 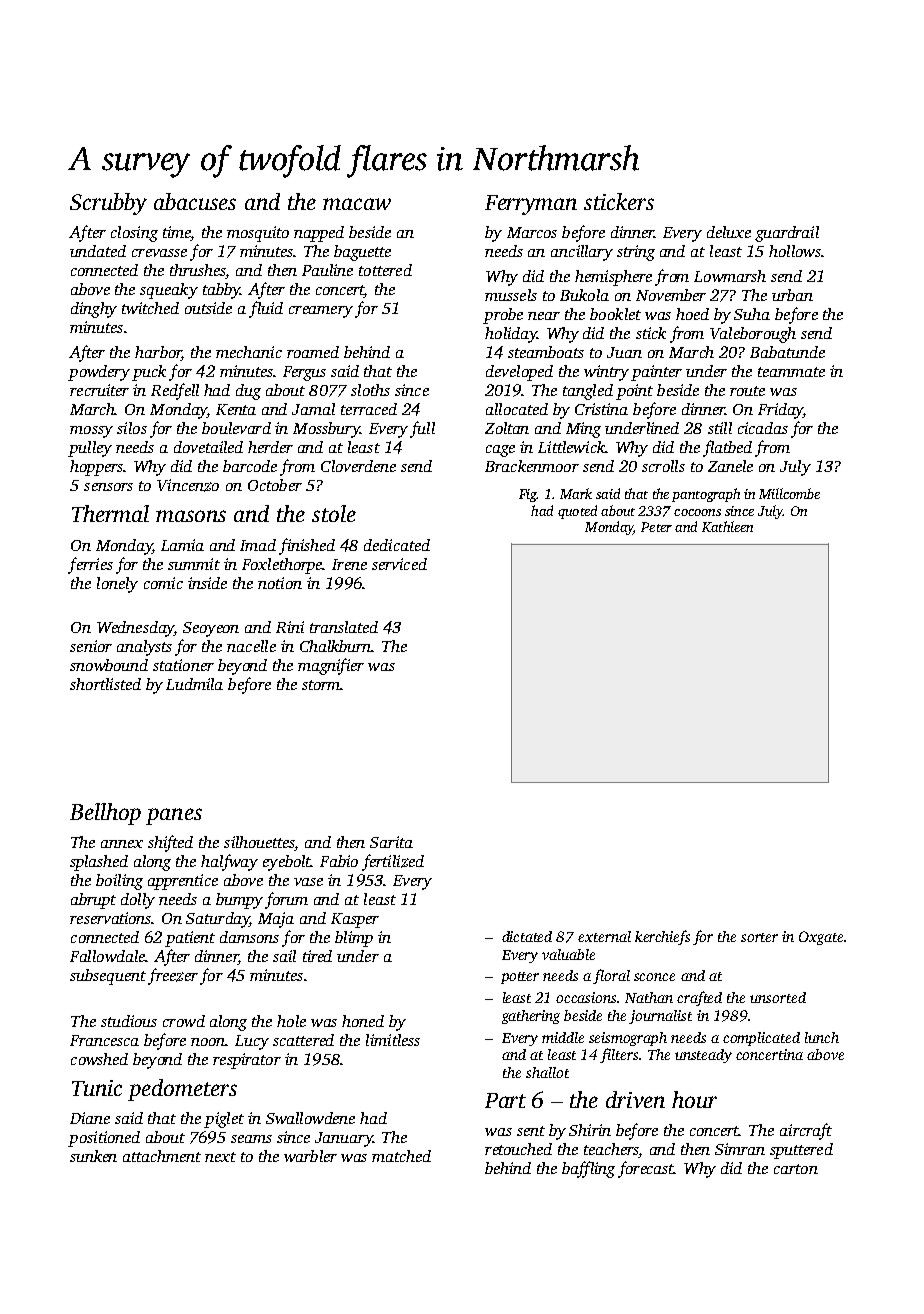 What do you see at coordinates (93, 1156) in the image?
I see `sunken` at bounding box center [93, 1156].
